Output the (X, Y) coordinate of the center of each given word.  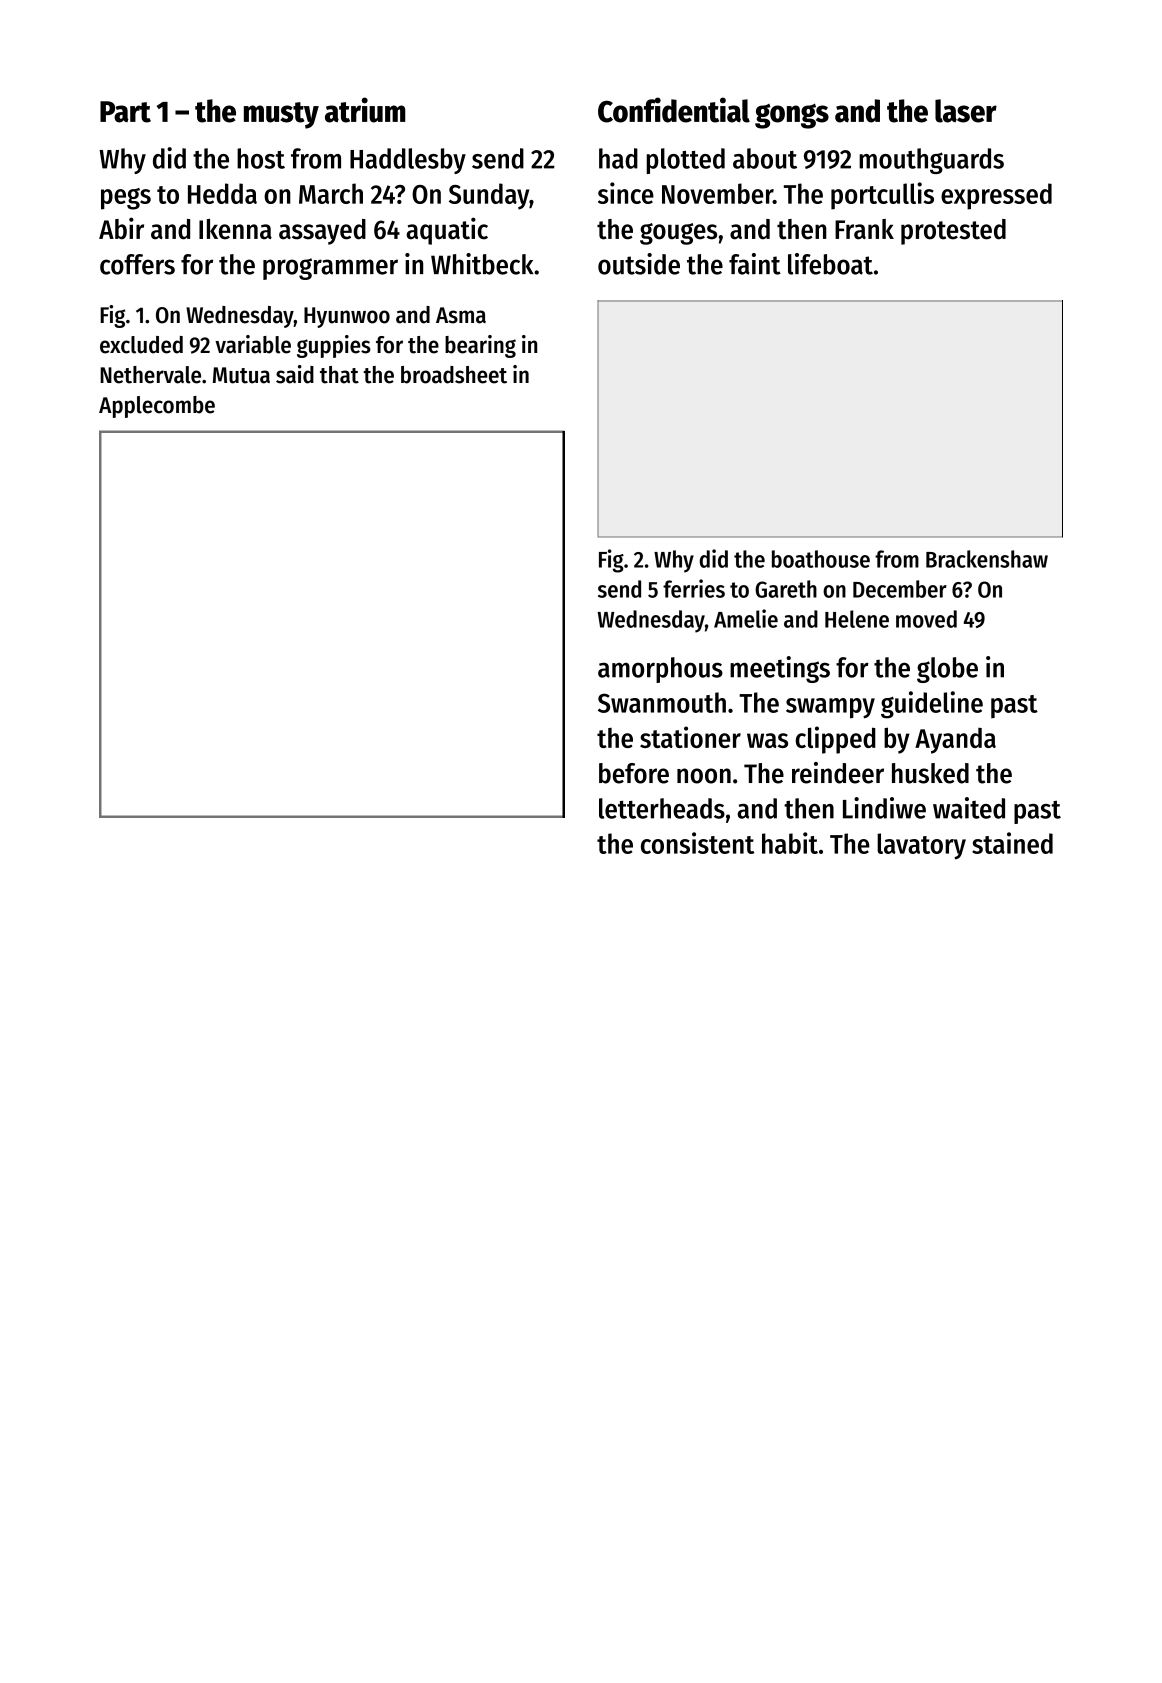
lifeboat (830, 264)
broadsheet (454, 375)
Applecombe (157, 407)
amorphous (660, 670)
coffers (137, 264)
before (634, 773)
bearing (480, 346)
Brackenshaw (987, 559)
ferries (694, 588)
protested (953, 232)
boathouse (821, 559)
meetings (780, 669)
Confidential (674, 110)
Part (125, 112)
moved (926, 619)
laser (966, 111)
